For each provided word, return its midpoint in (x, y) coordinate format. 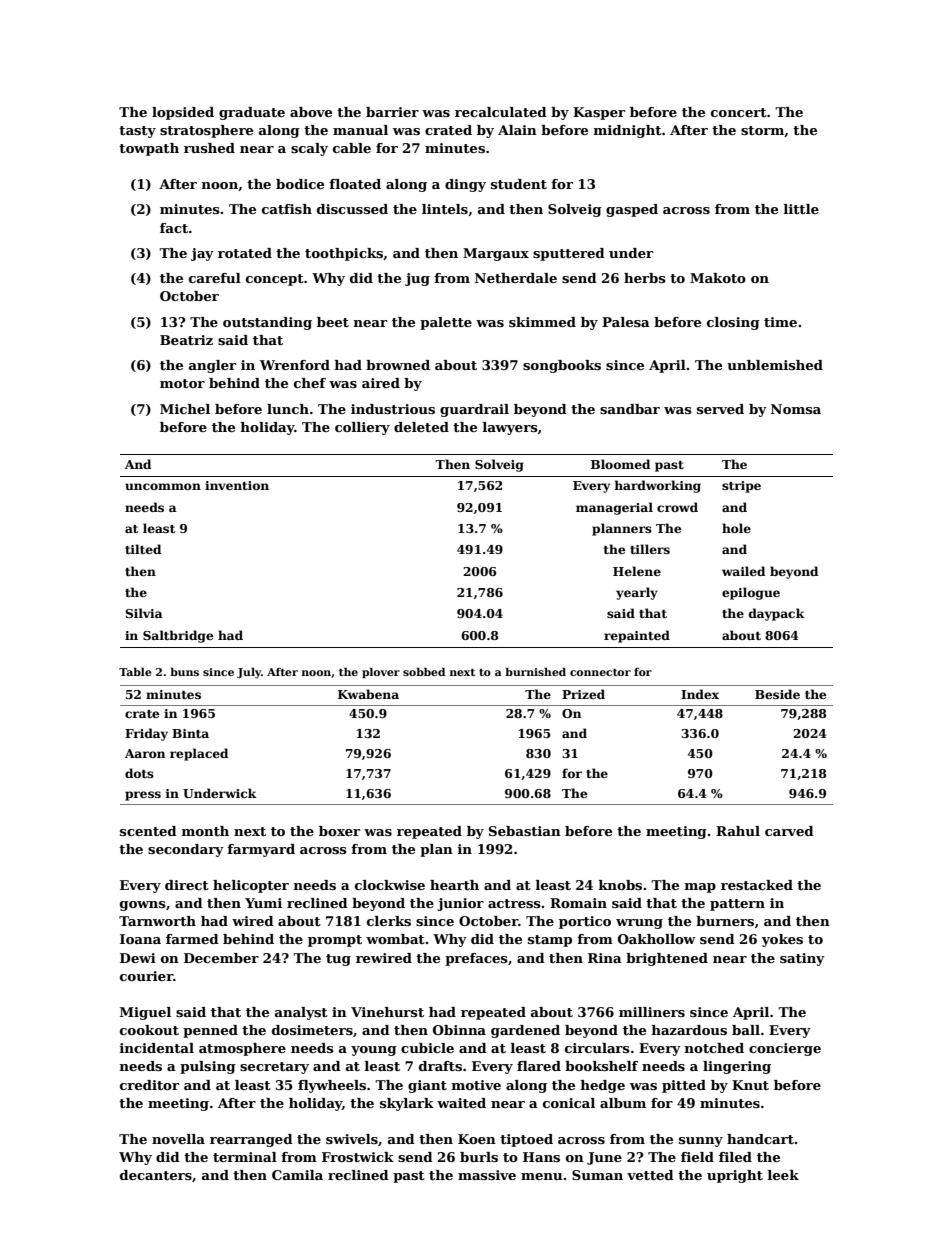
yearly (637, 593)
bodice (300, 184)
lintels (445, 209)
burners (725, 921)
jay (202, 254)
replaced (199, 754)
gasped (632, 210)
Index (700, 694)
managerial (614, 508)
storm (762, 130)
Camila (297, 1175)
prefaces (476, 959)
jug (417, 279)
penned (210, 1031)
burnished (535, 671)
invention (237, 485)
